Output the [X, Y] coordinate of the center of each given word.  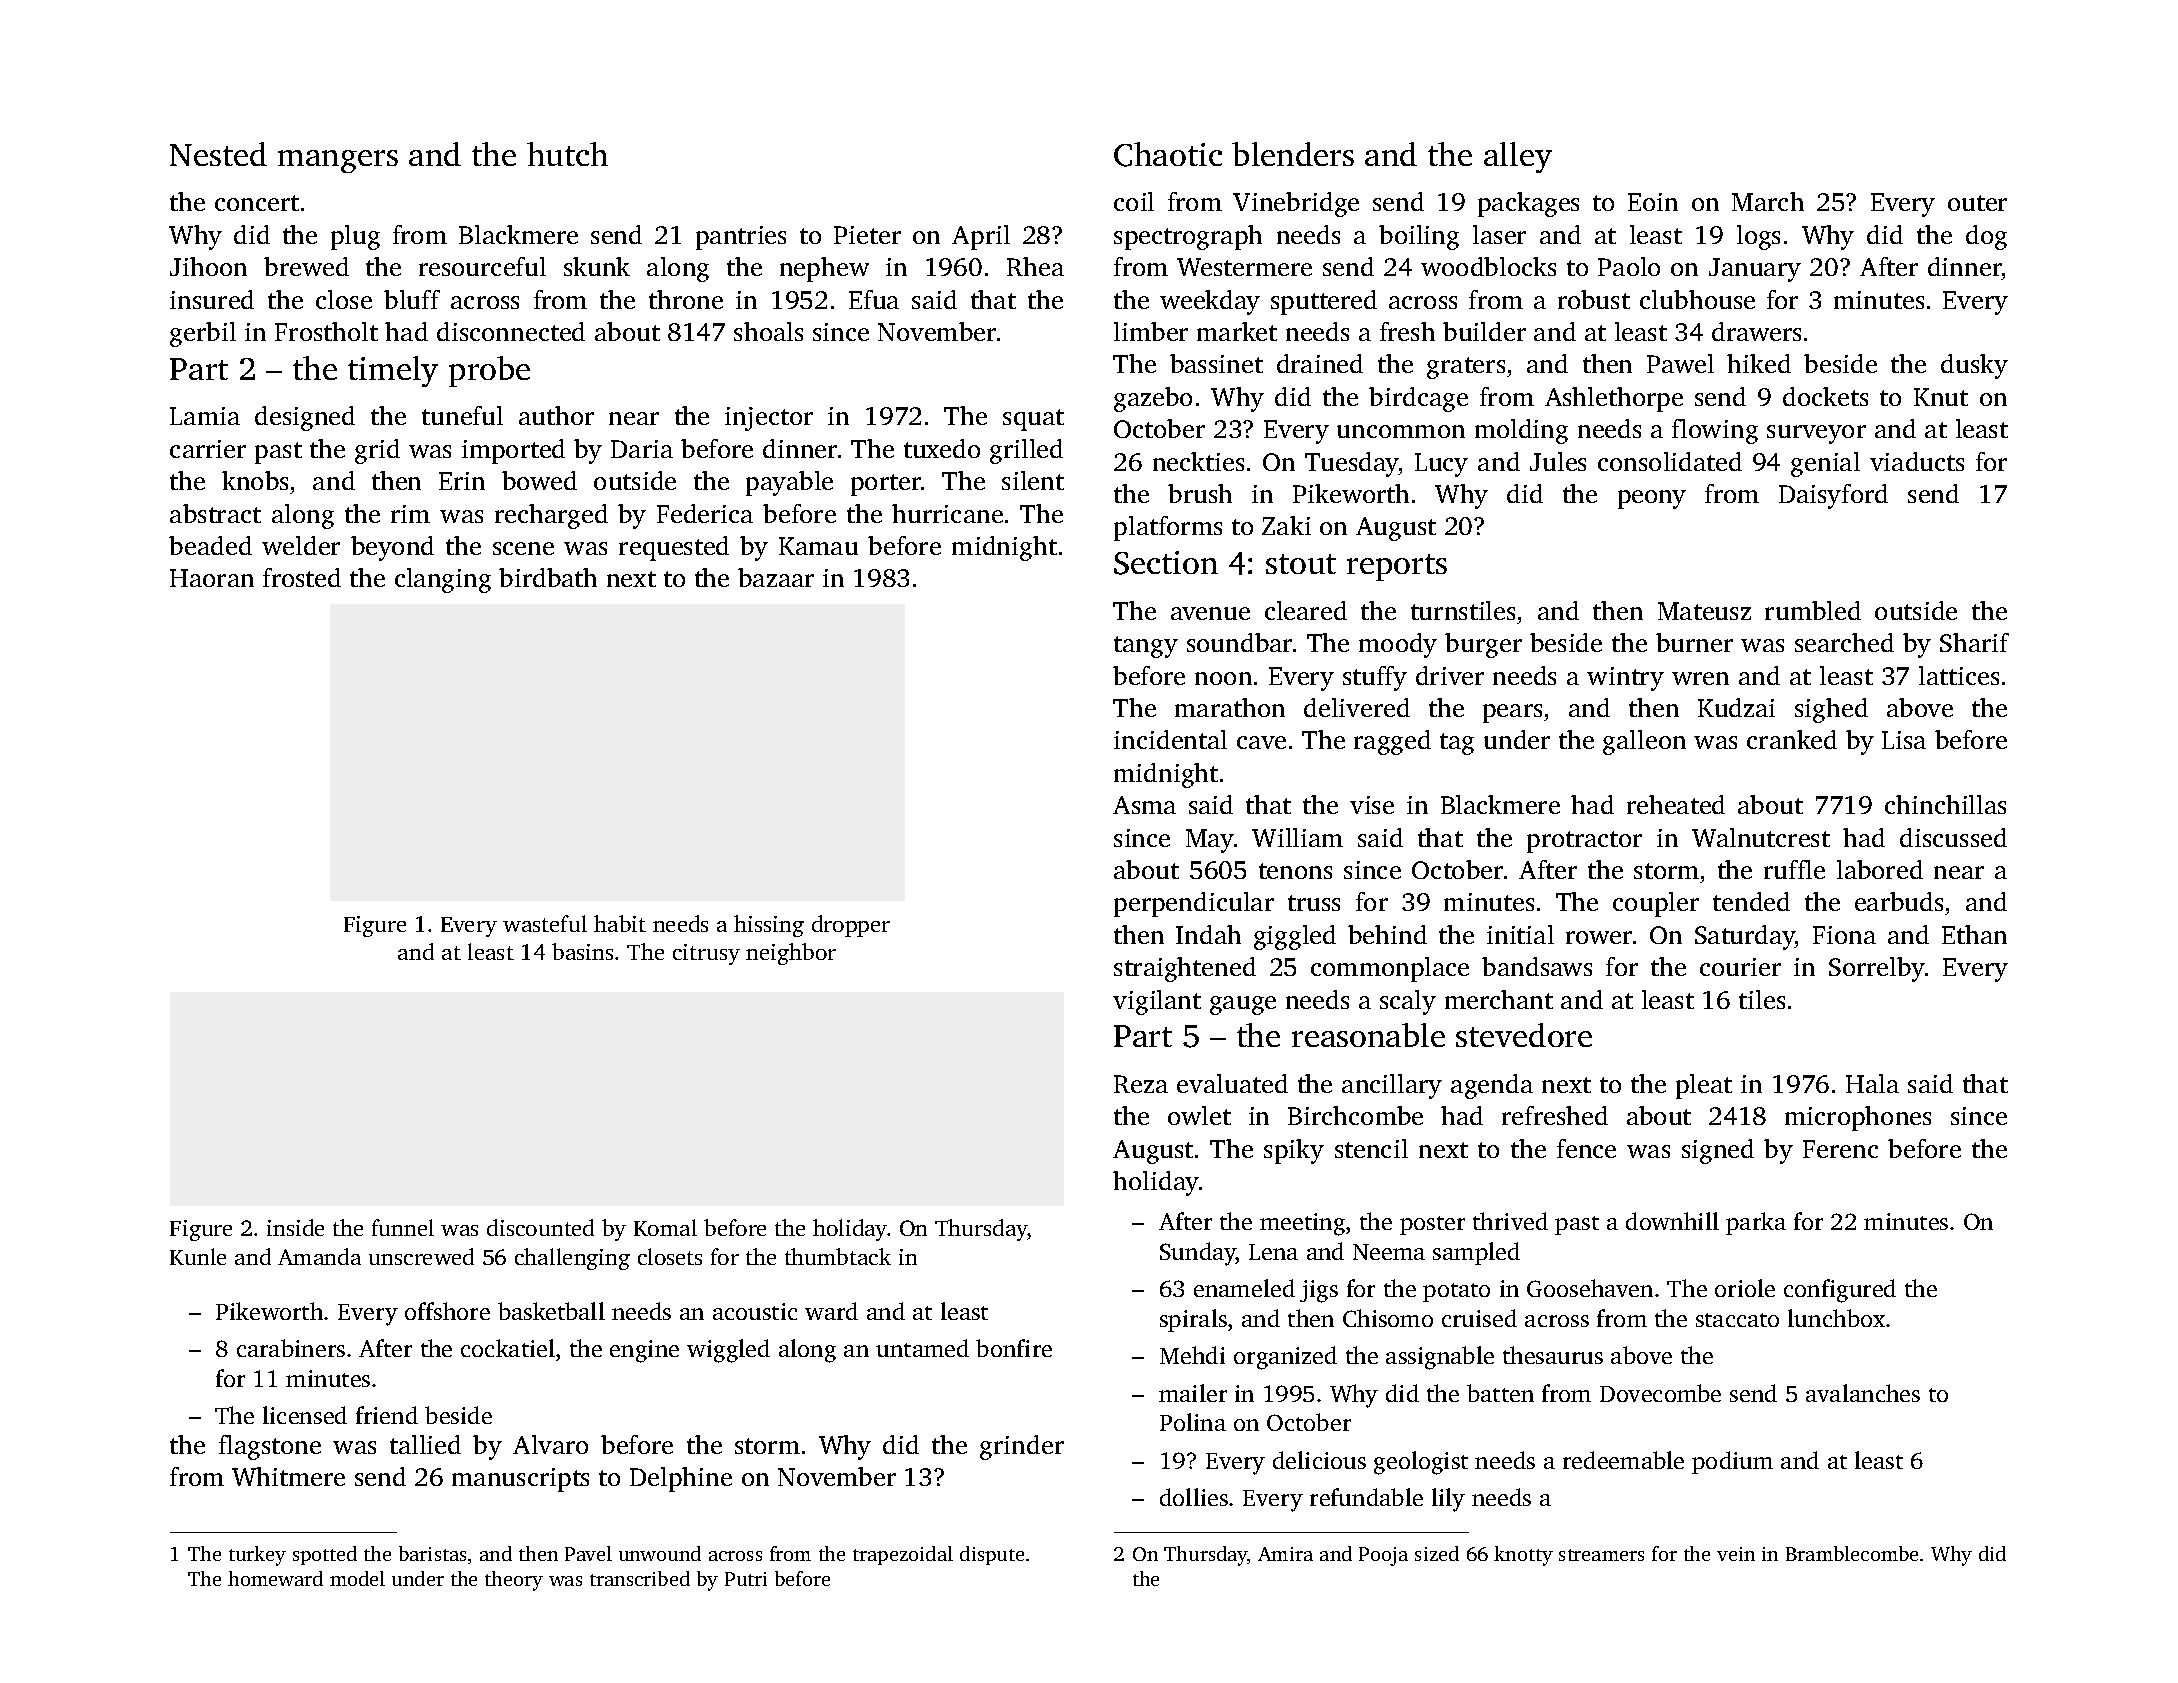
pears [1512, 713]
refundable [1366, 1497]
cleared [1306, 610]
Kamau [818, 546]
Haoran [212, 578]
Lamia [205, 416]
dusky [1974, 366]
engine [644, 1351]
